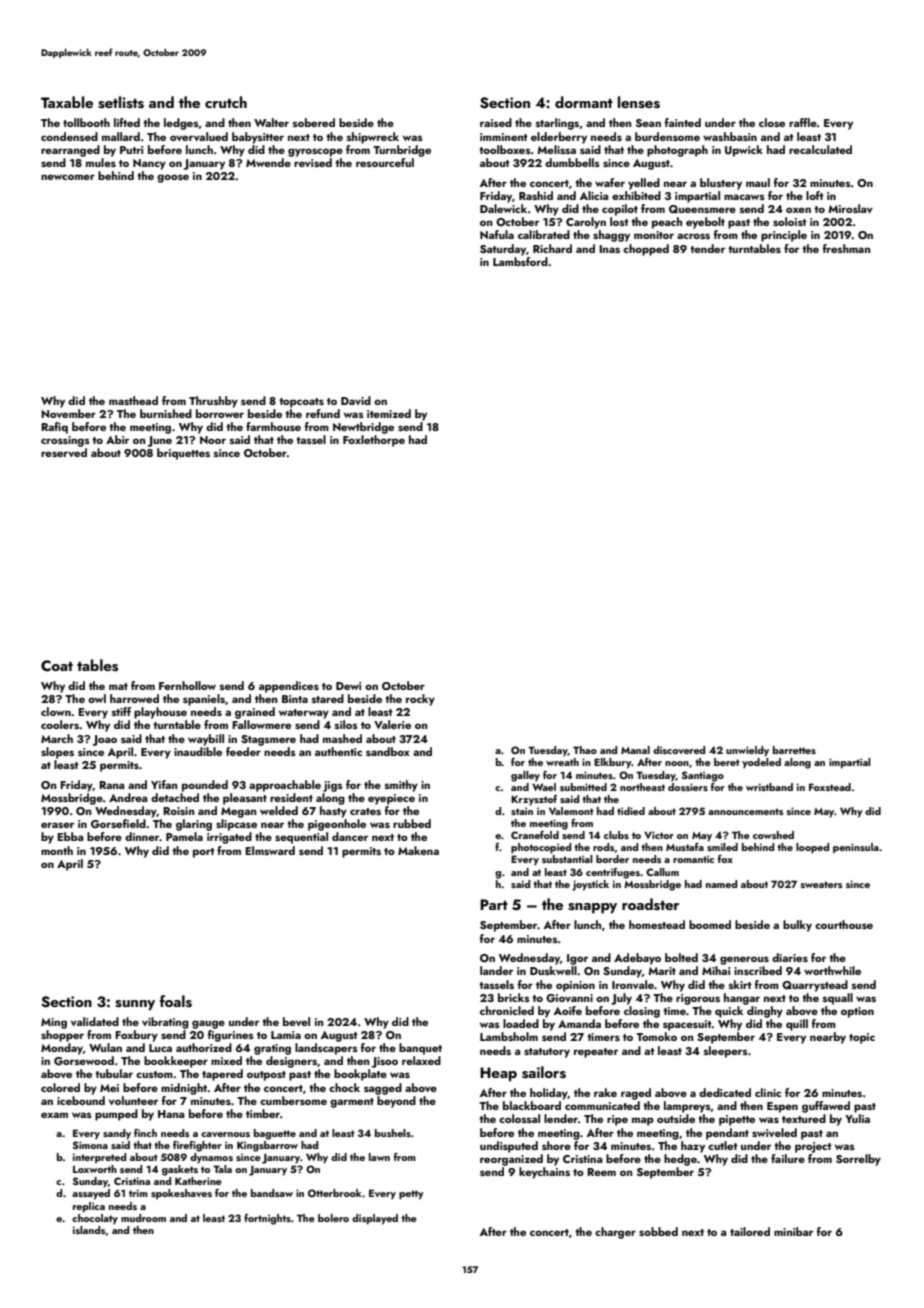 The width and height of the screenshot is (924, 1308). Describe the element at coordinates (171, 1114) in the screenshot. I see `Hana` at that location.
